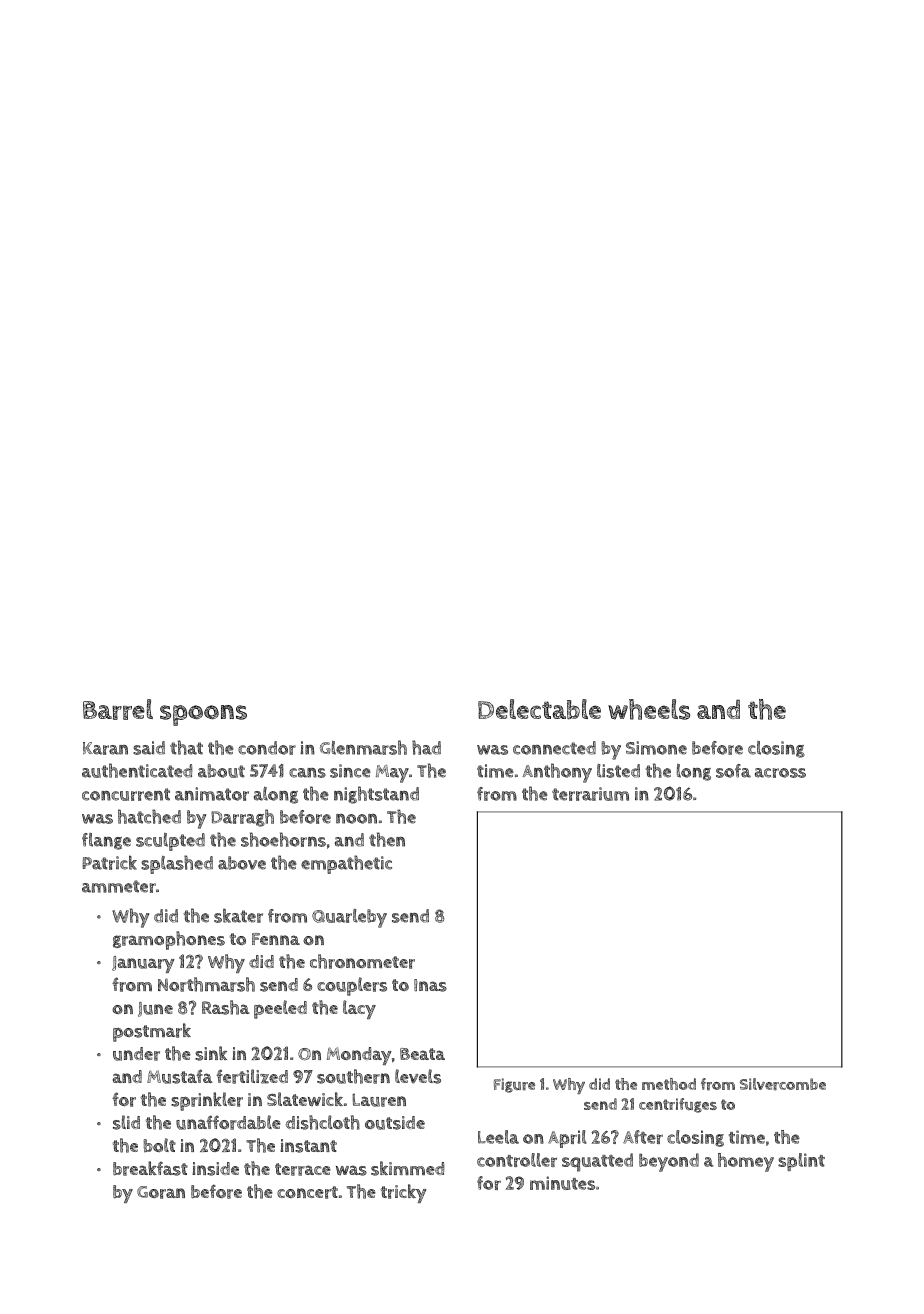 This document has height=1314, width=924. I want to click on wheels, so click(649, 709).
